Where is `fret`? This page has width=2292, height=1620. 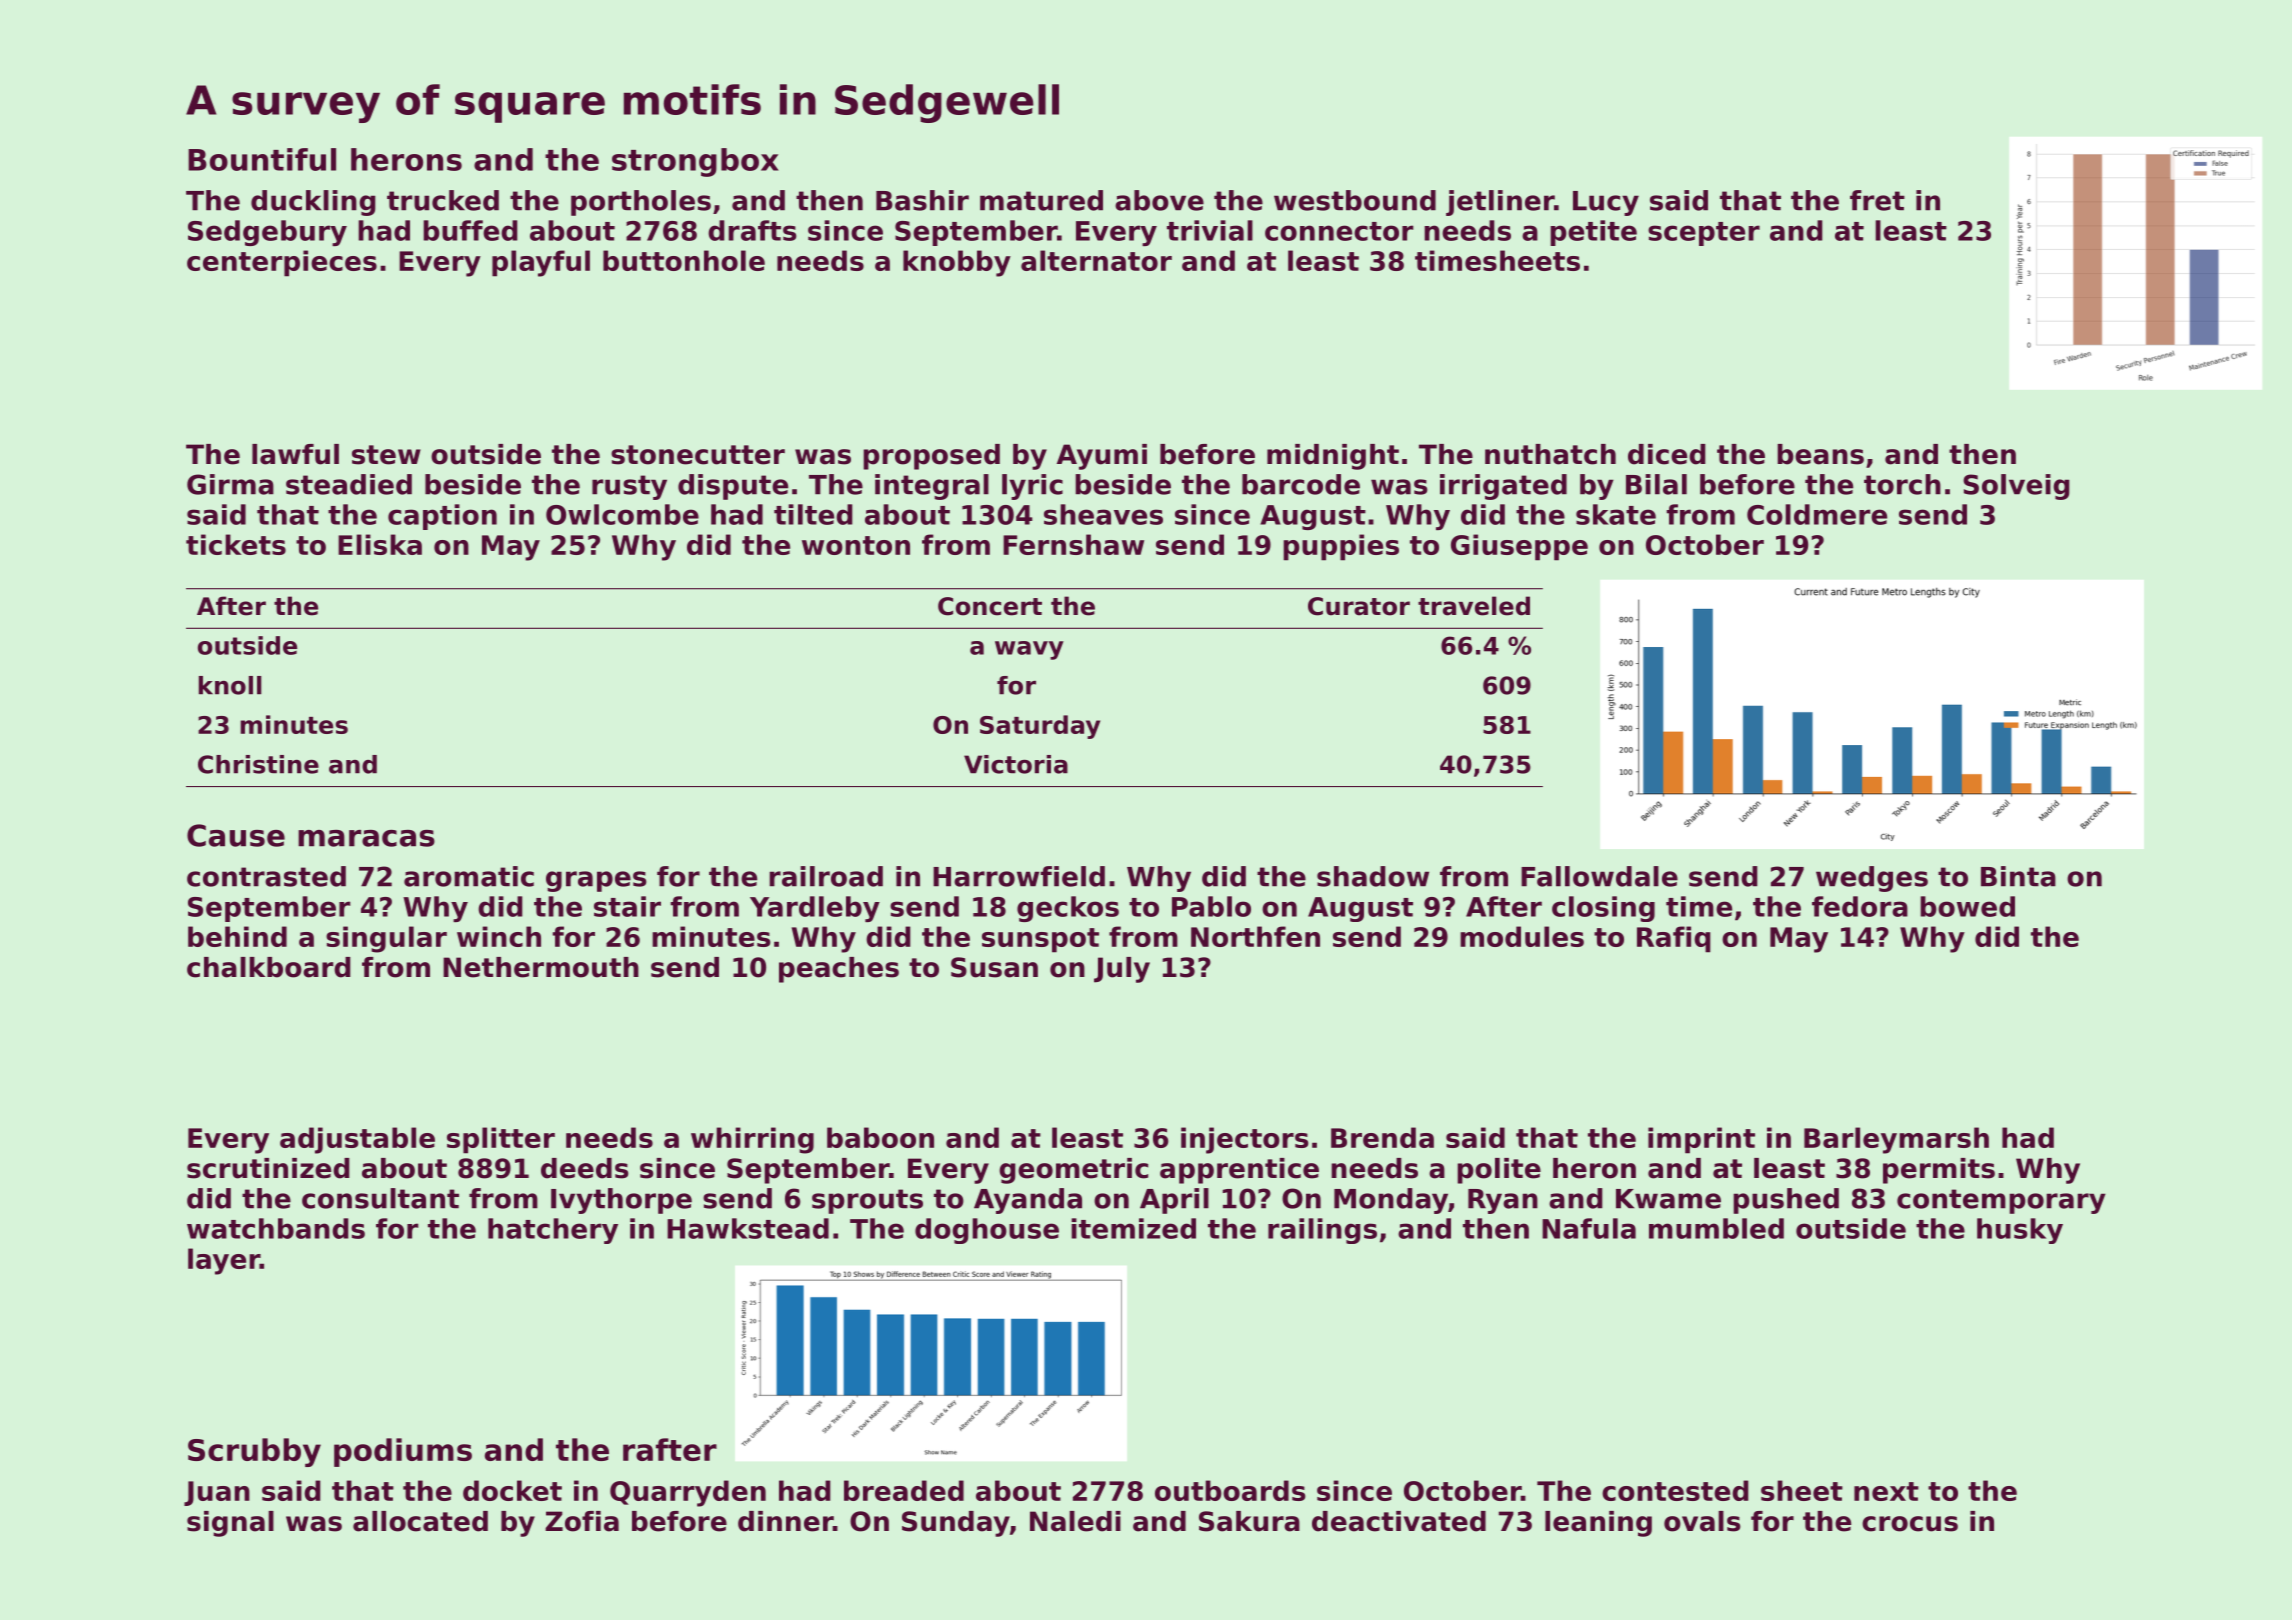 fret is located at coordinates (1877, 200).
